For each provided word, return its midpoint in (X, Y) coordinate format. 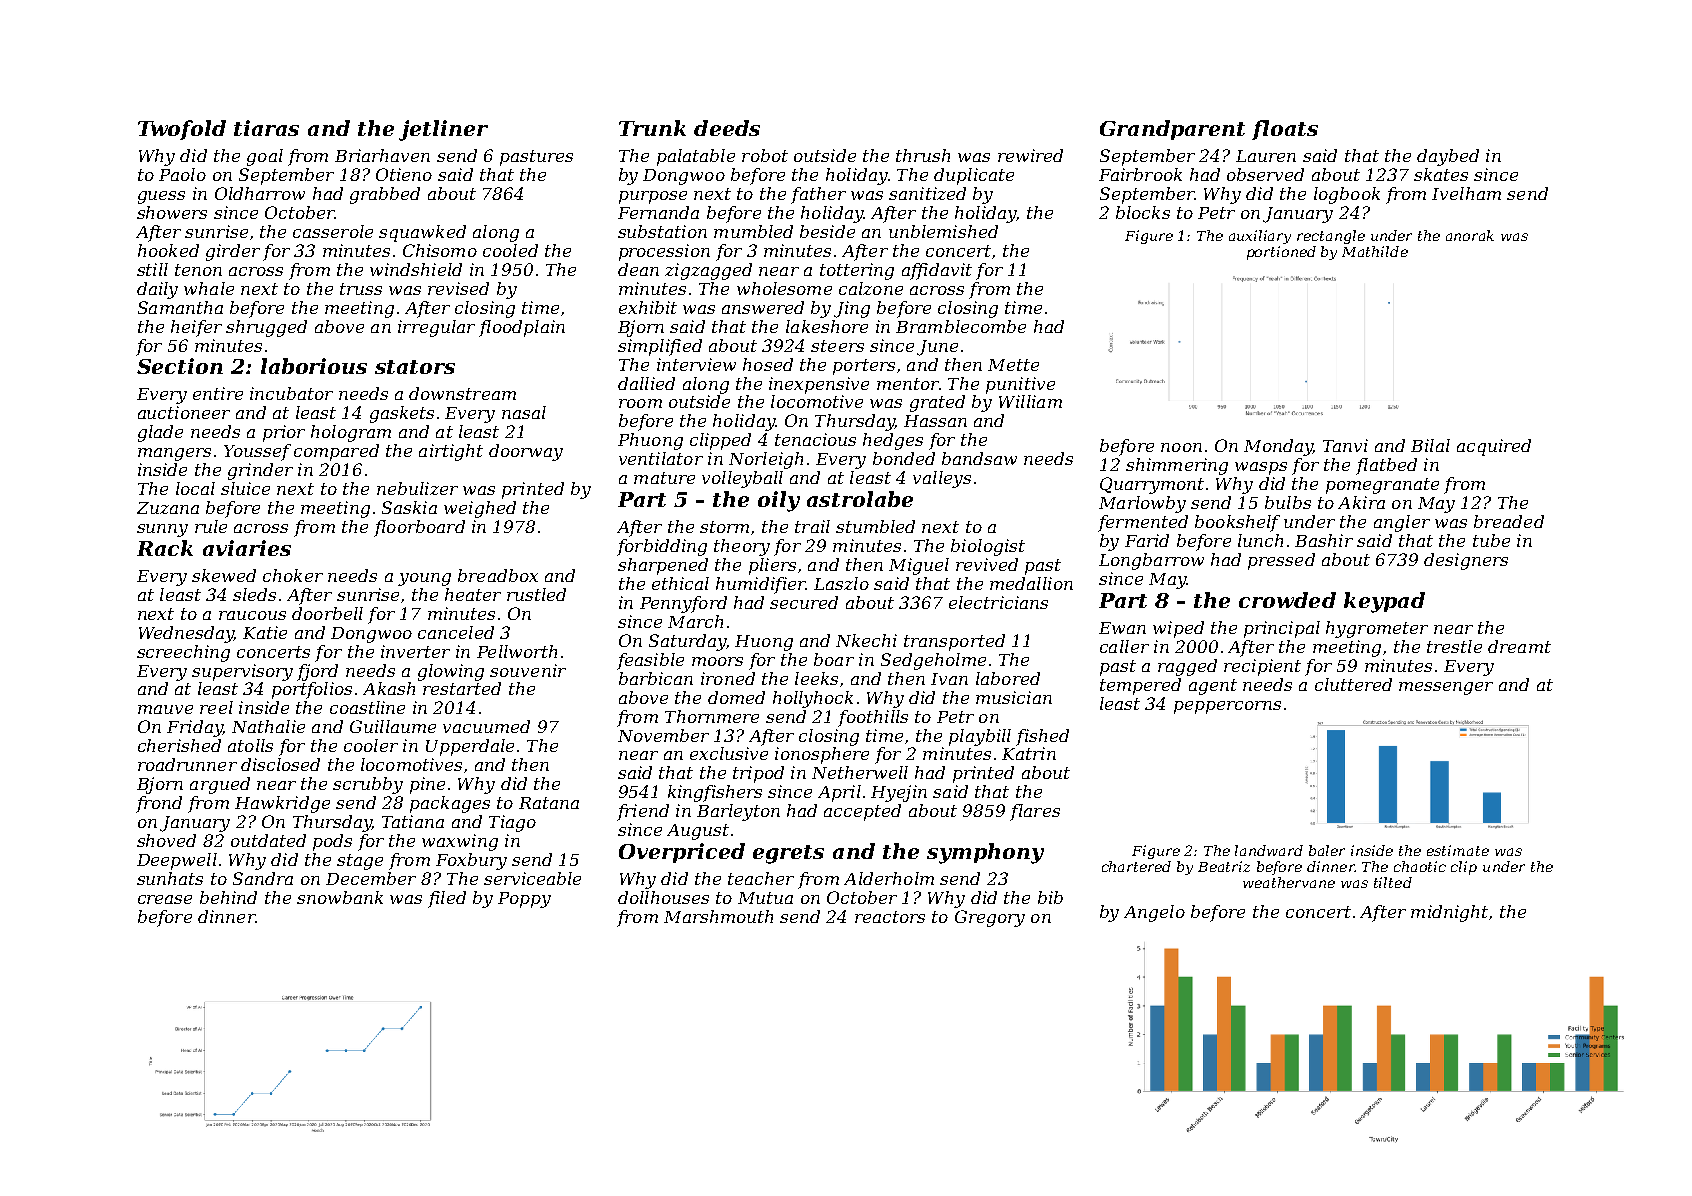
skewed (224, 575)
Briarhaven (382, 155)
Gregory (990, 918)
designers (1466, 561)
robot (765, 155)
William (1030, 401)
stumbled (875, 526)
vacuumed (486, 726)
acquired (1494, 447)
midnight (1449, 913)
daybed (1448, 157)
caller (1124, 646)
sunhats (170, 878)
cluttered (1353, 684)
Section (180, 366)
